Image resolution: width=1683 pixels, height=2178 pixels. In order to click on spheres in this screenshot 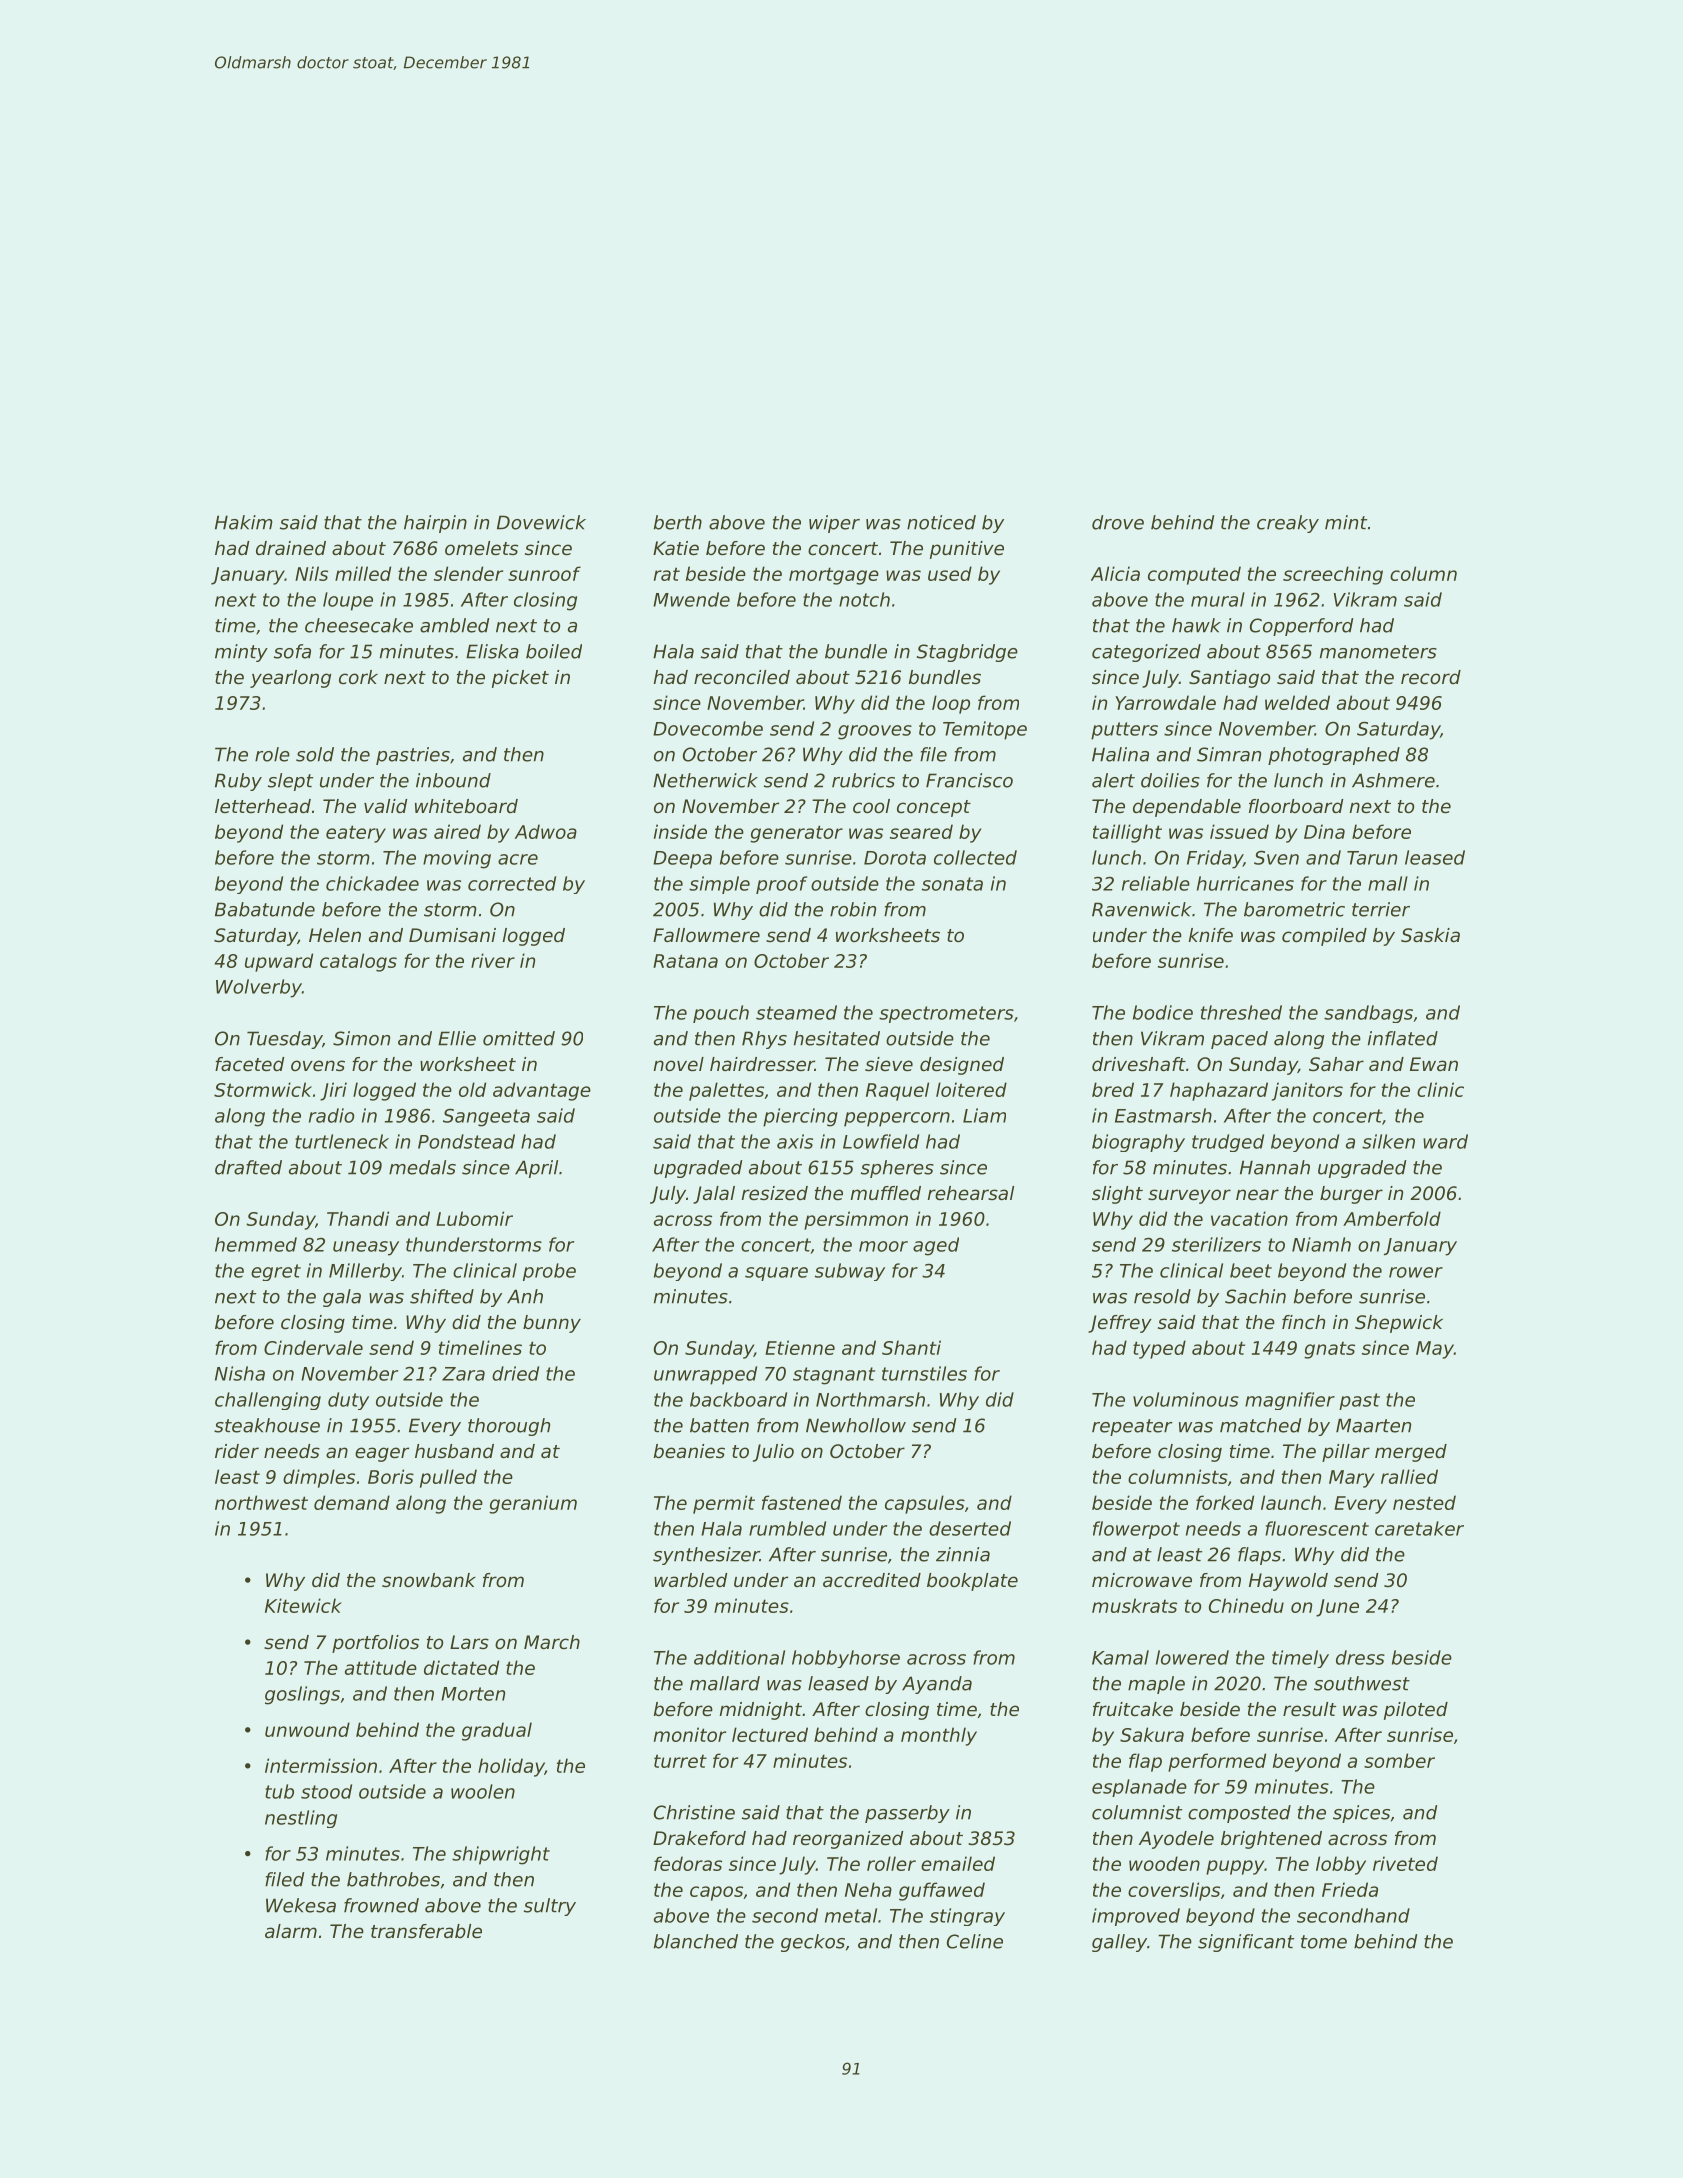, I will do `click(897, 1169)`.
